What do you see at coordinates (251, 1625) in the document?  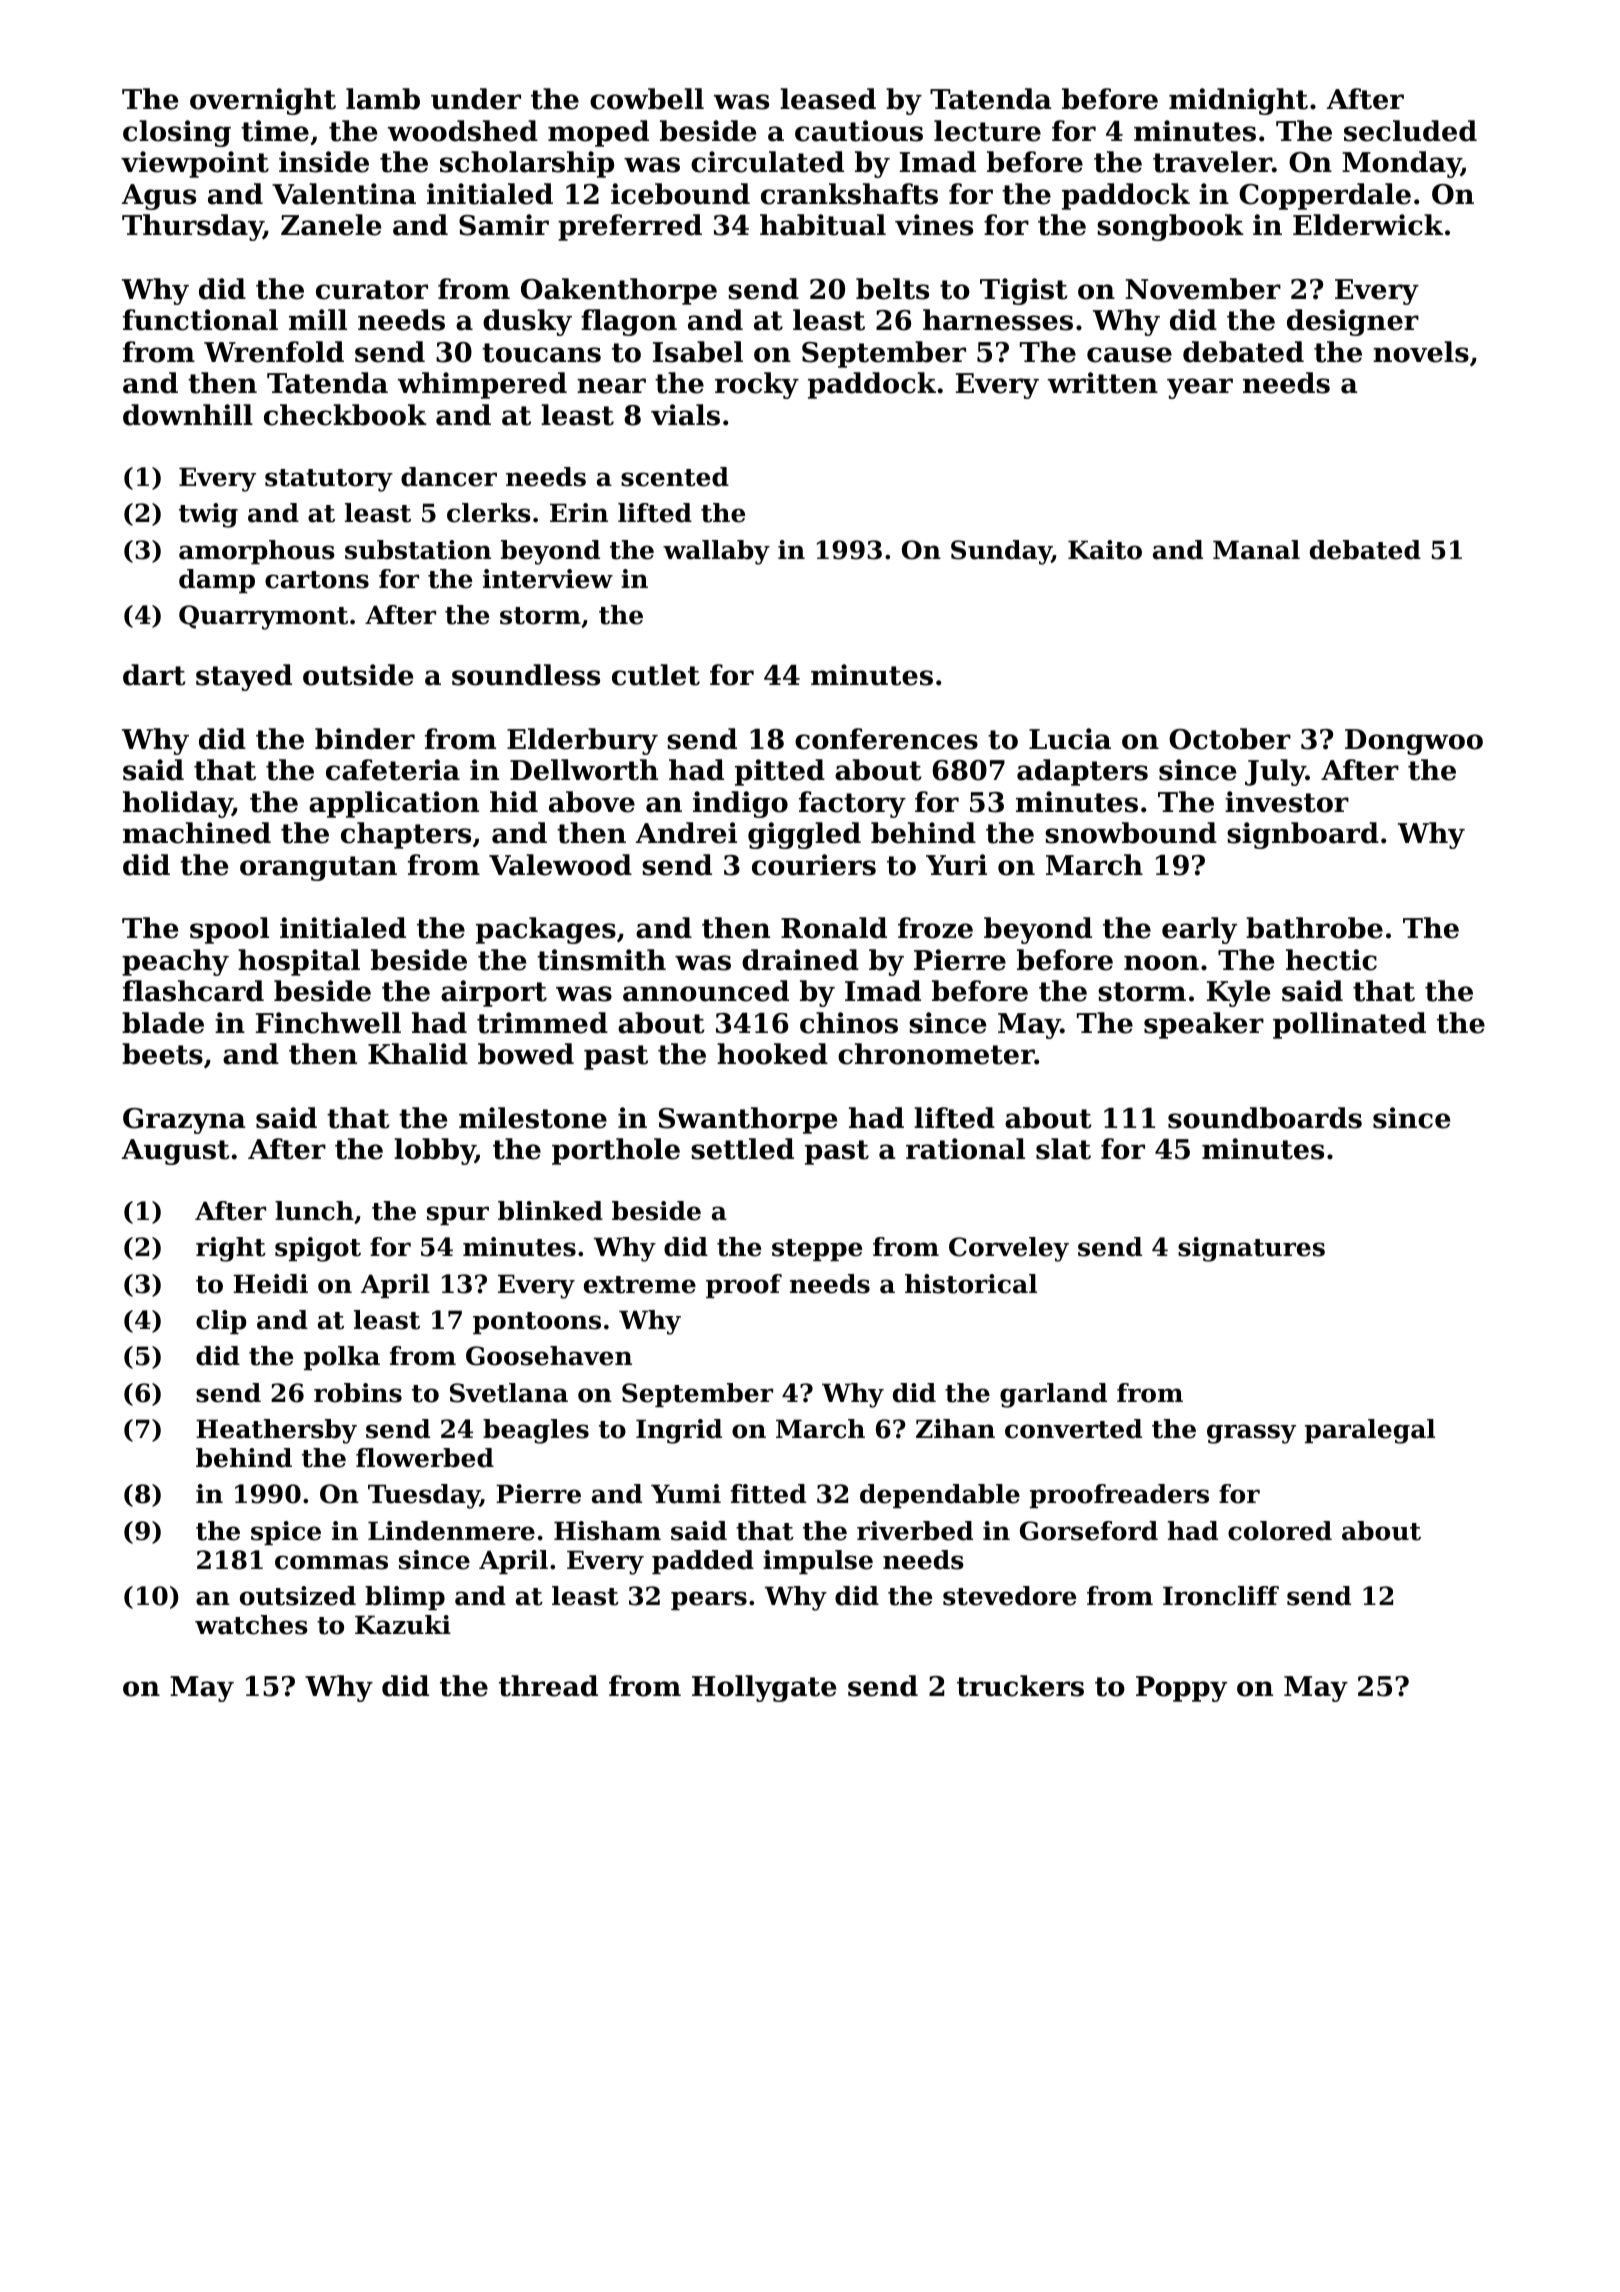 I see `watches` at bounding box center [251, 1625].
